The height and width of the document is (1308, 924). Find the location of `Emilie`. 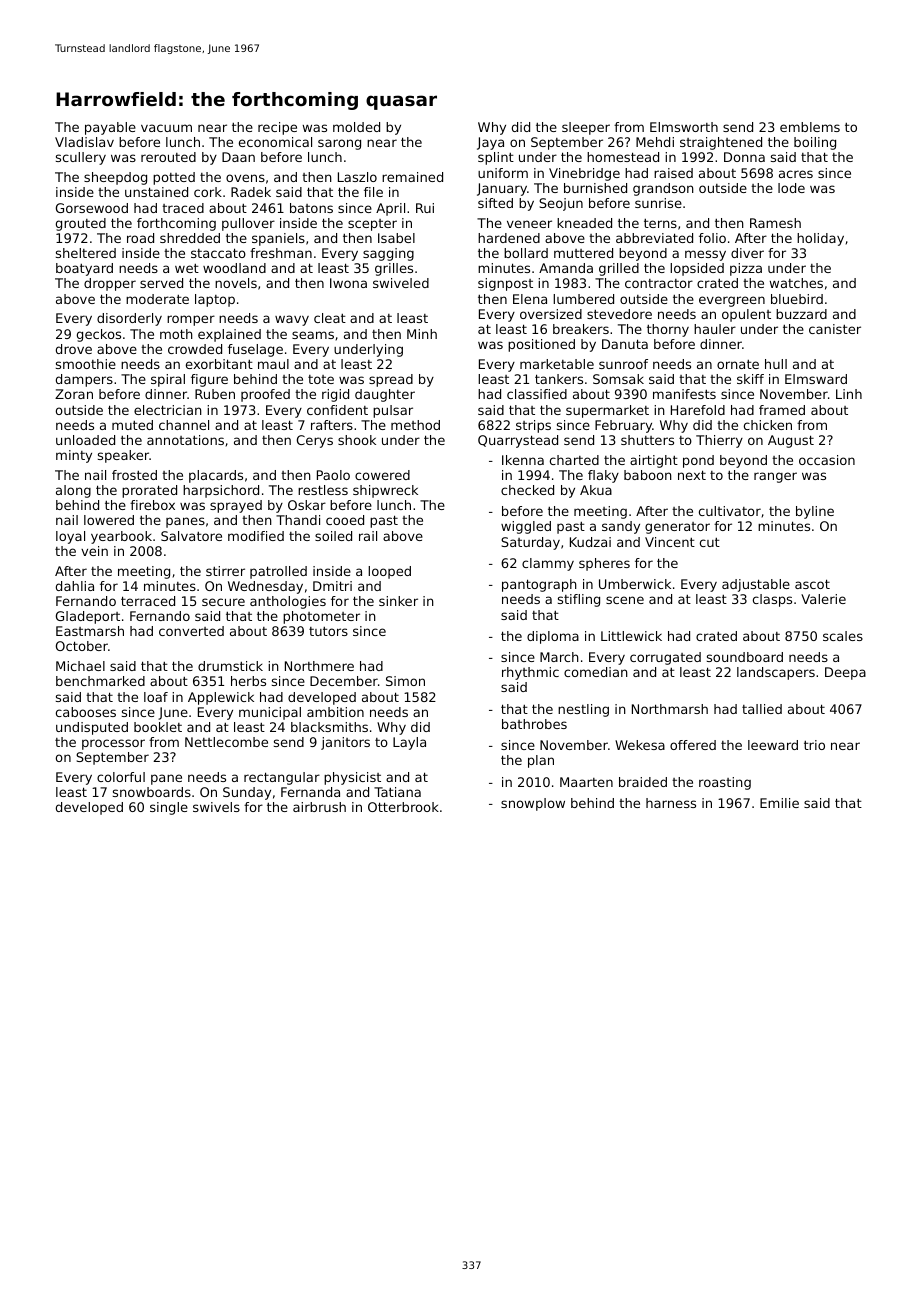

Emilie is located at coordinates (779, 803).
